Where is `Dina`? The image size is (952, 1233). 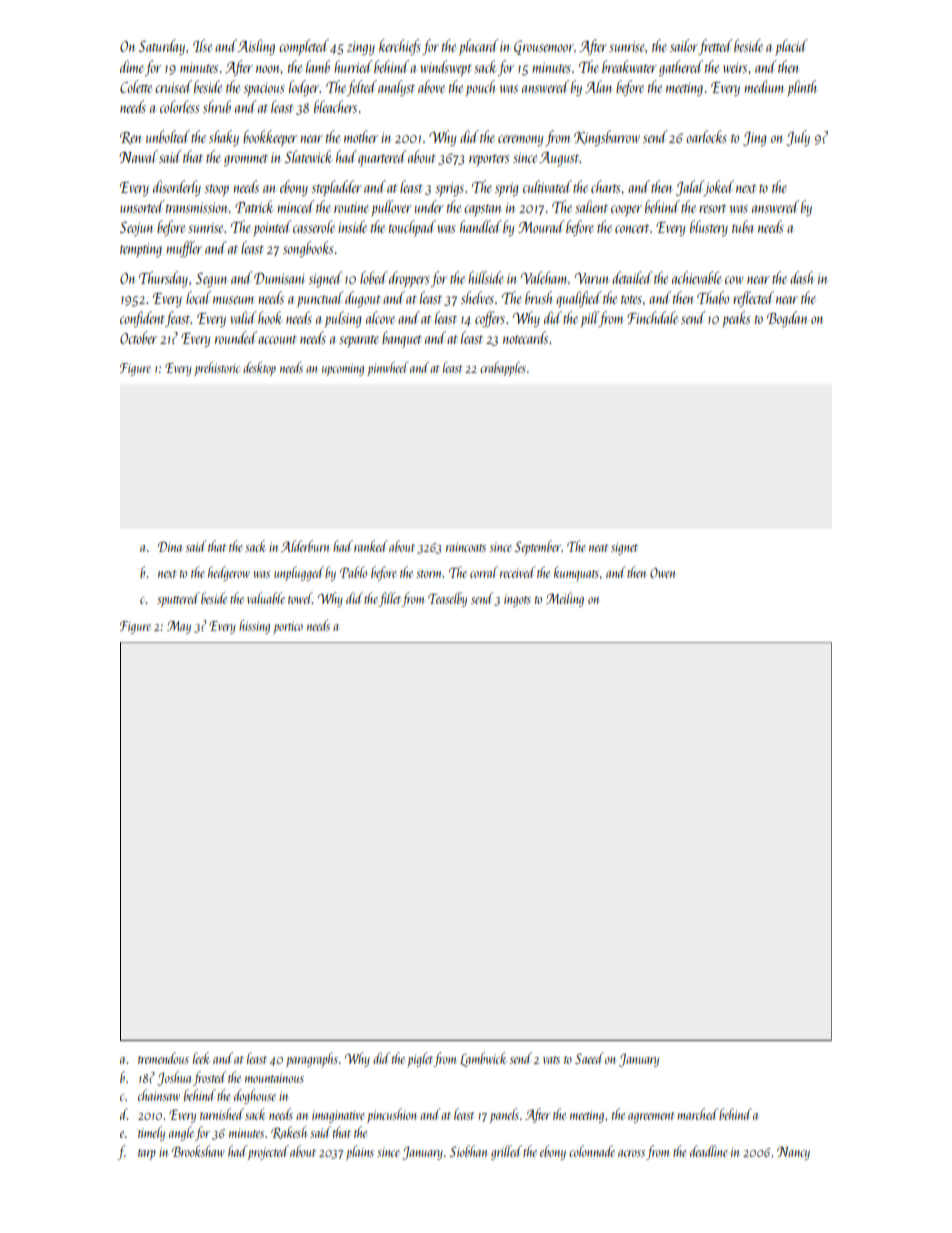
Dina is located at coordinates (170, 546).
